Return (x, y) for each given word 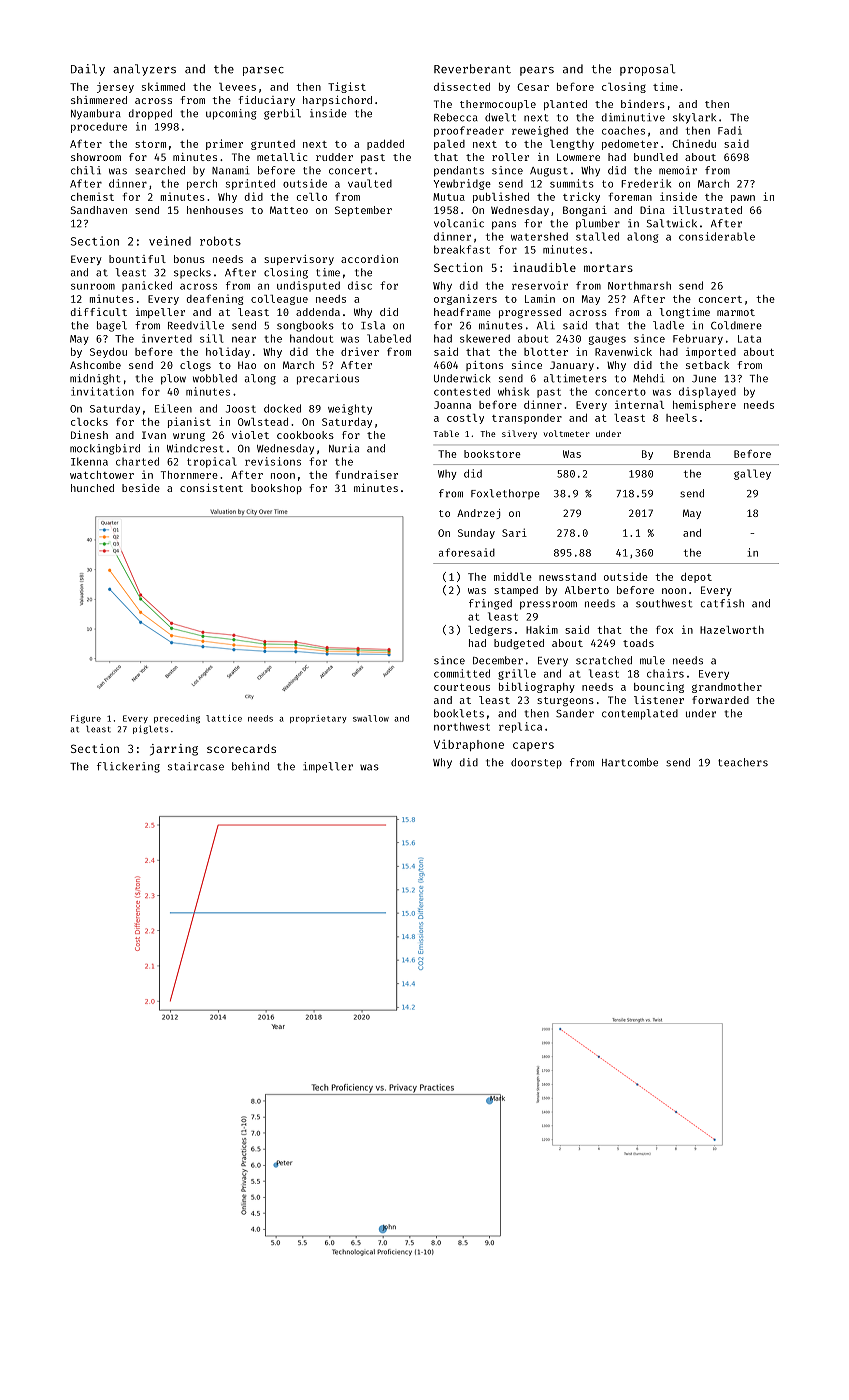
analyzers (144, 70)
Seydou (108, 353)
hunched (92, 488)
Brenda (692, 454)
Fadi (730, 130)
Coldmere (736, 325)
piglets (150, 729)
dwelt (500, 117)
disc (360, 285)
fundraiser (366, 474)
